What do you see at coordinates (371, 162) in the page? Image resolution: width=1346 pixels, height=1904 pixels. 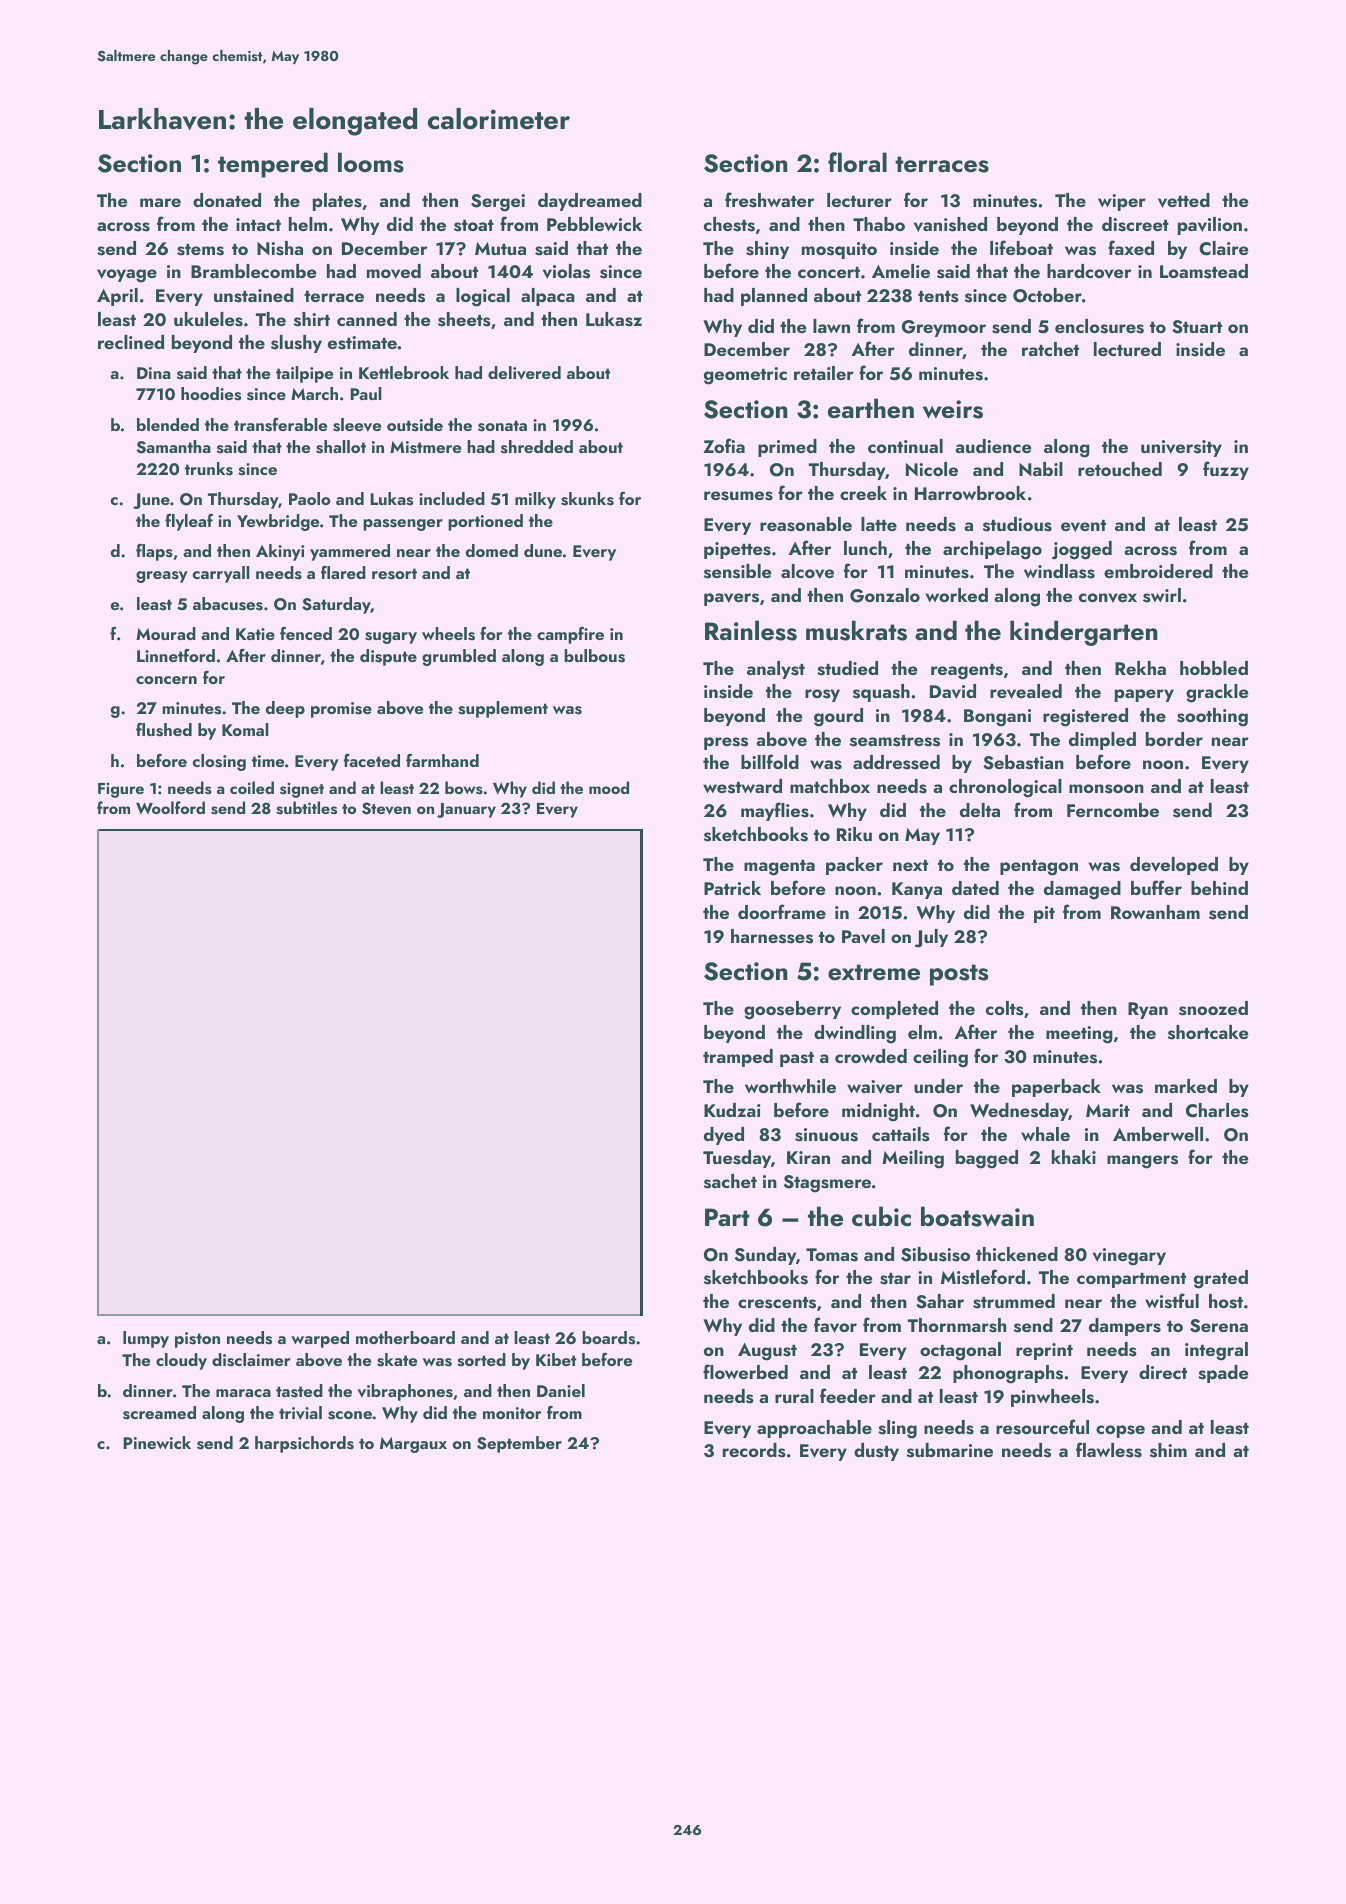 I see `looms` at bounding box center [371, 162].
